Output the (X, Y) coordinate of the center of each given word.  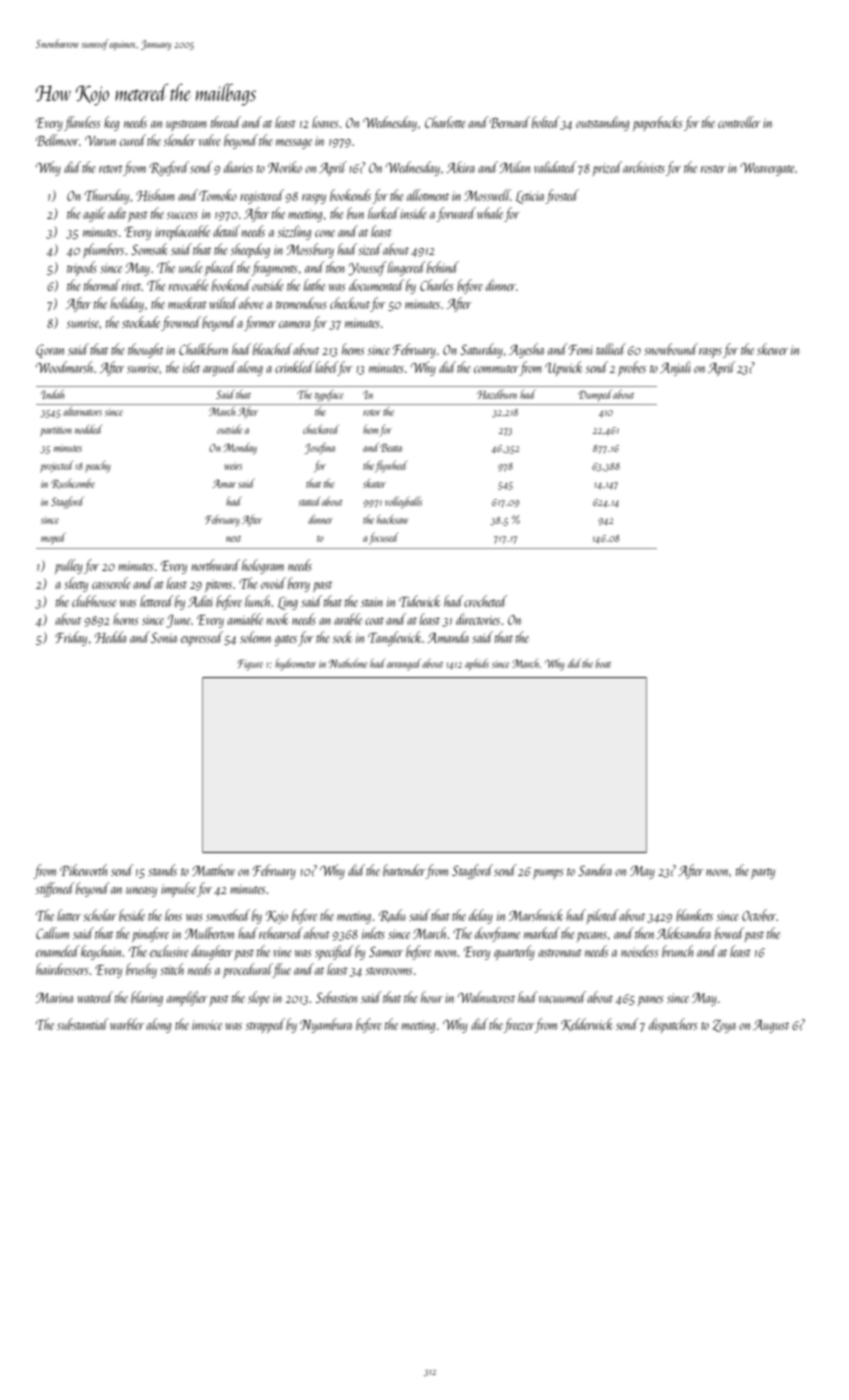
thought (146, 350)
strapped (265, 1025)
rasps (710, 353)
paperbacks (658, 123)
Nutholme (347, 663)
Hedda (110, 637)
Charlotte (445, 122)
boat (603, 663)
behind (443, 267)
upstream (186, 125)
